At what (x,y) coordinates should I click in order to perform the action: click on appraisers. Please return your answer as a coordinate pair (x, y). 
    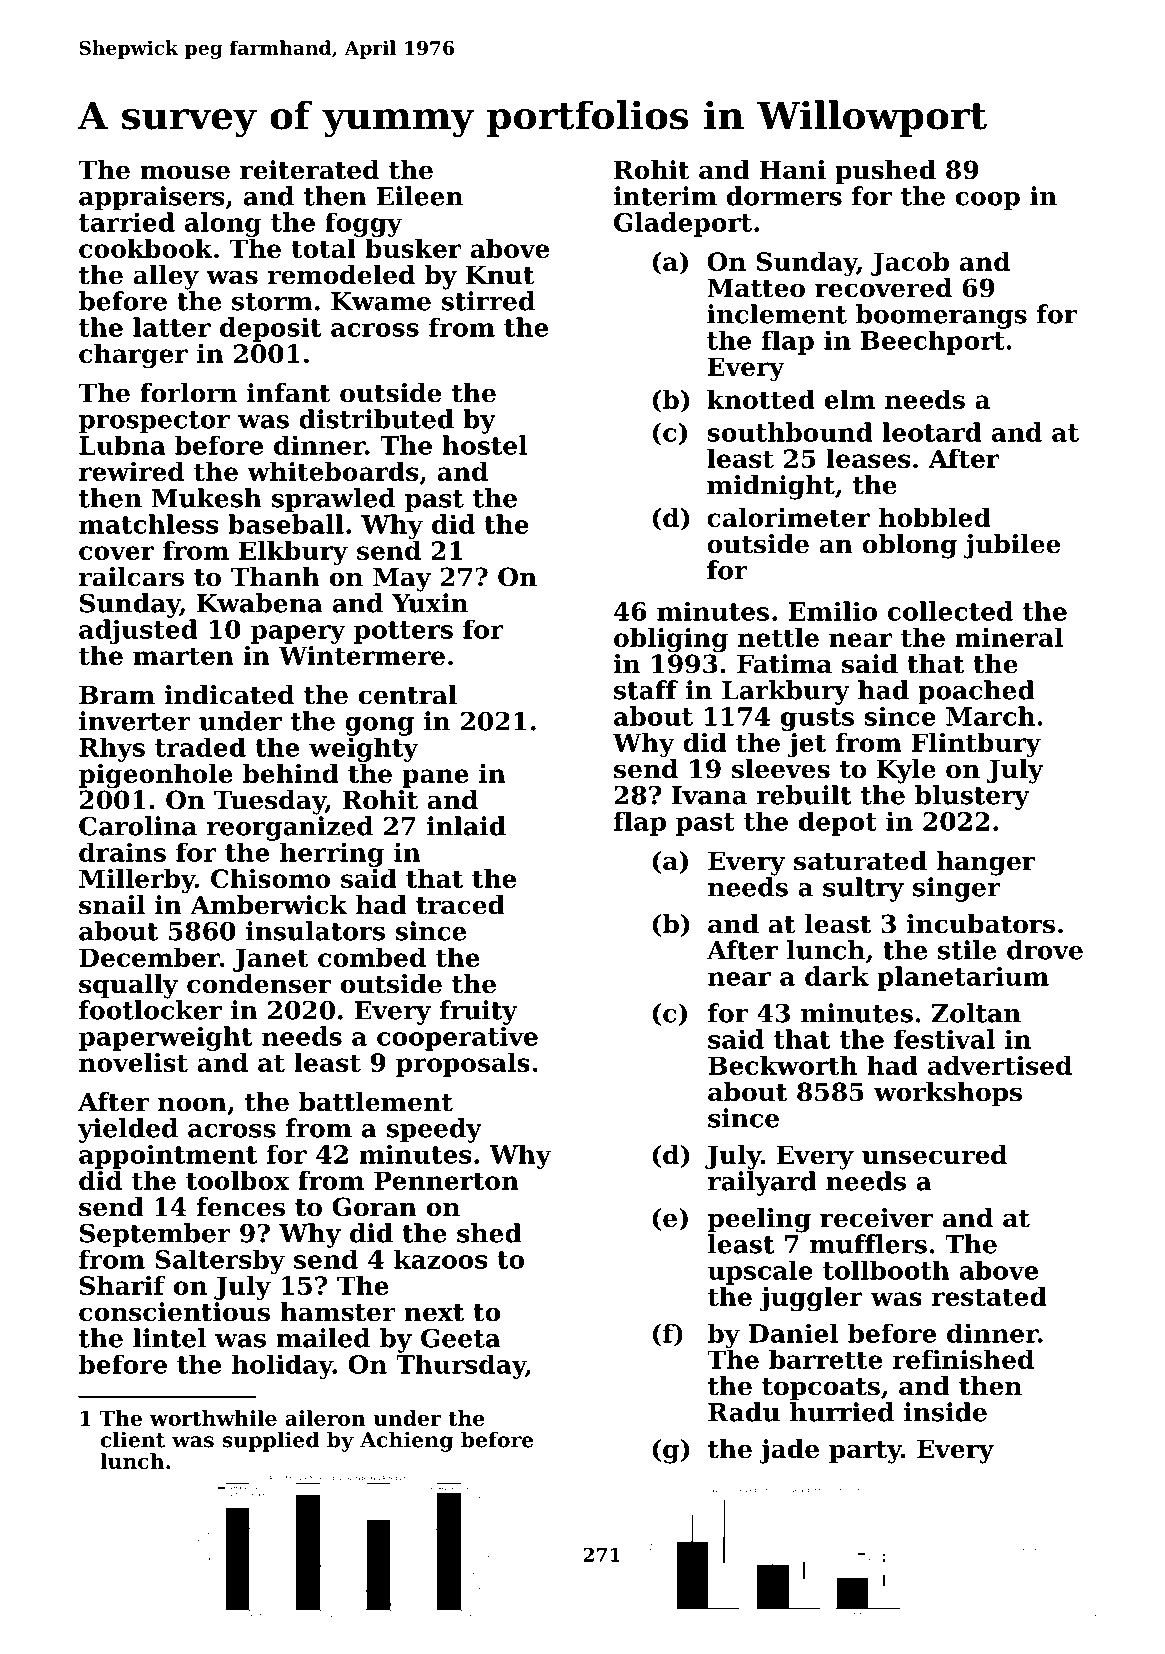
    Looking at the image, I should click on (152, 198).
